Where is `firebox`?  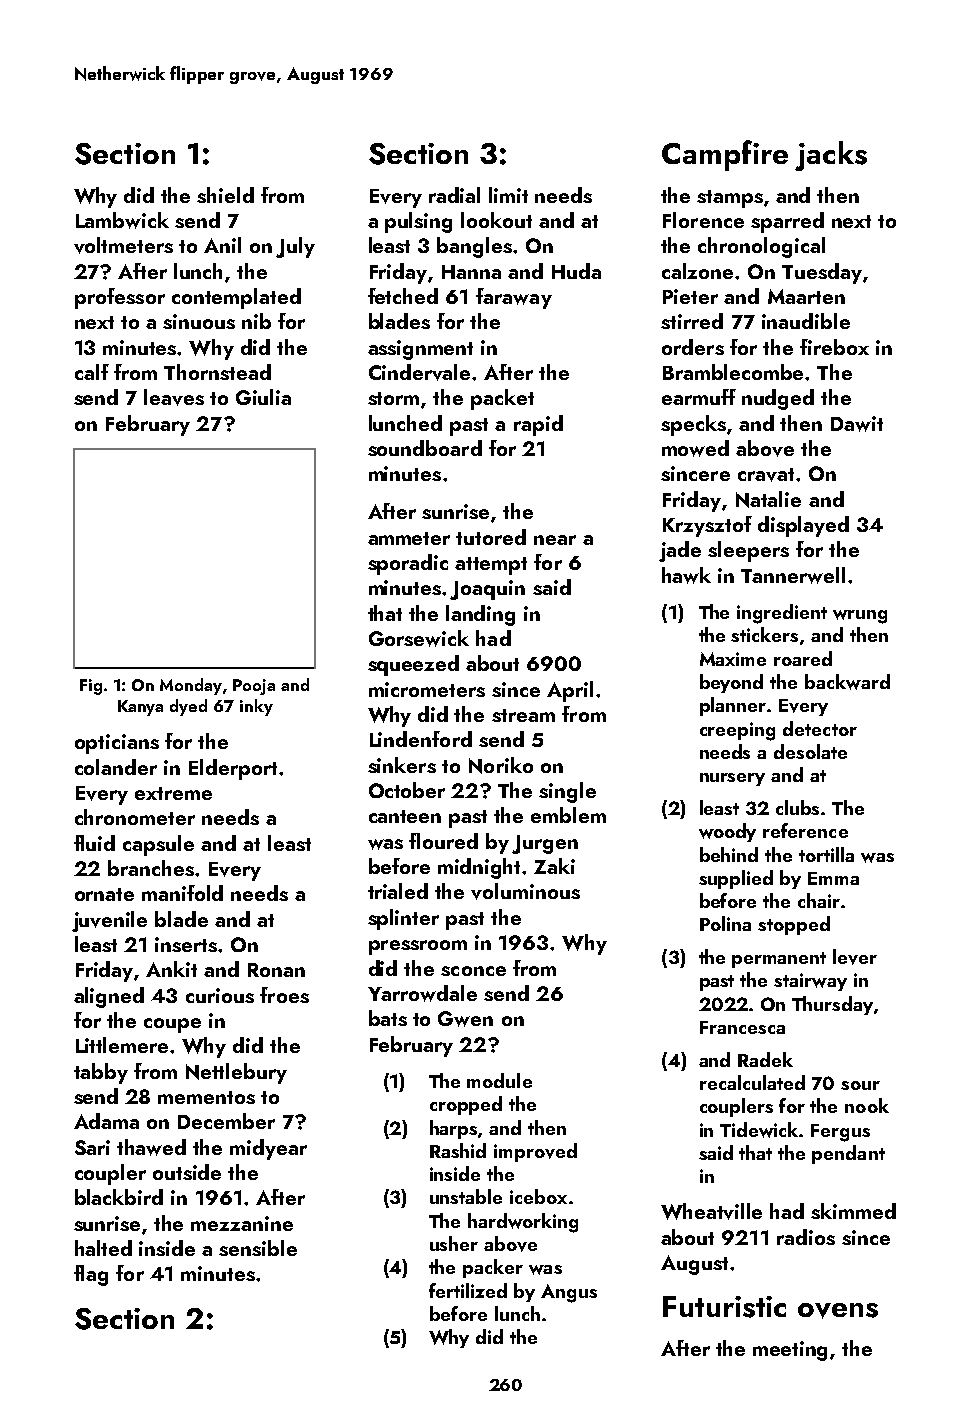
firebox is located at coordinates (834, 347).
